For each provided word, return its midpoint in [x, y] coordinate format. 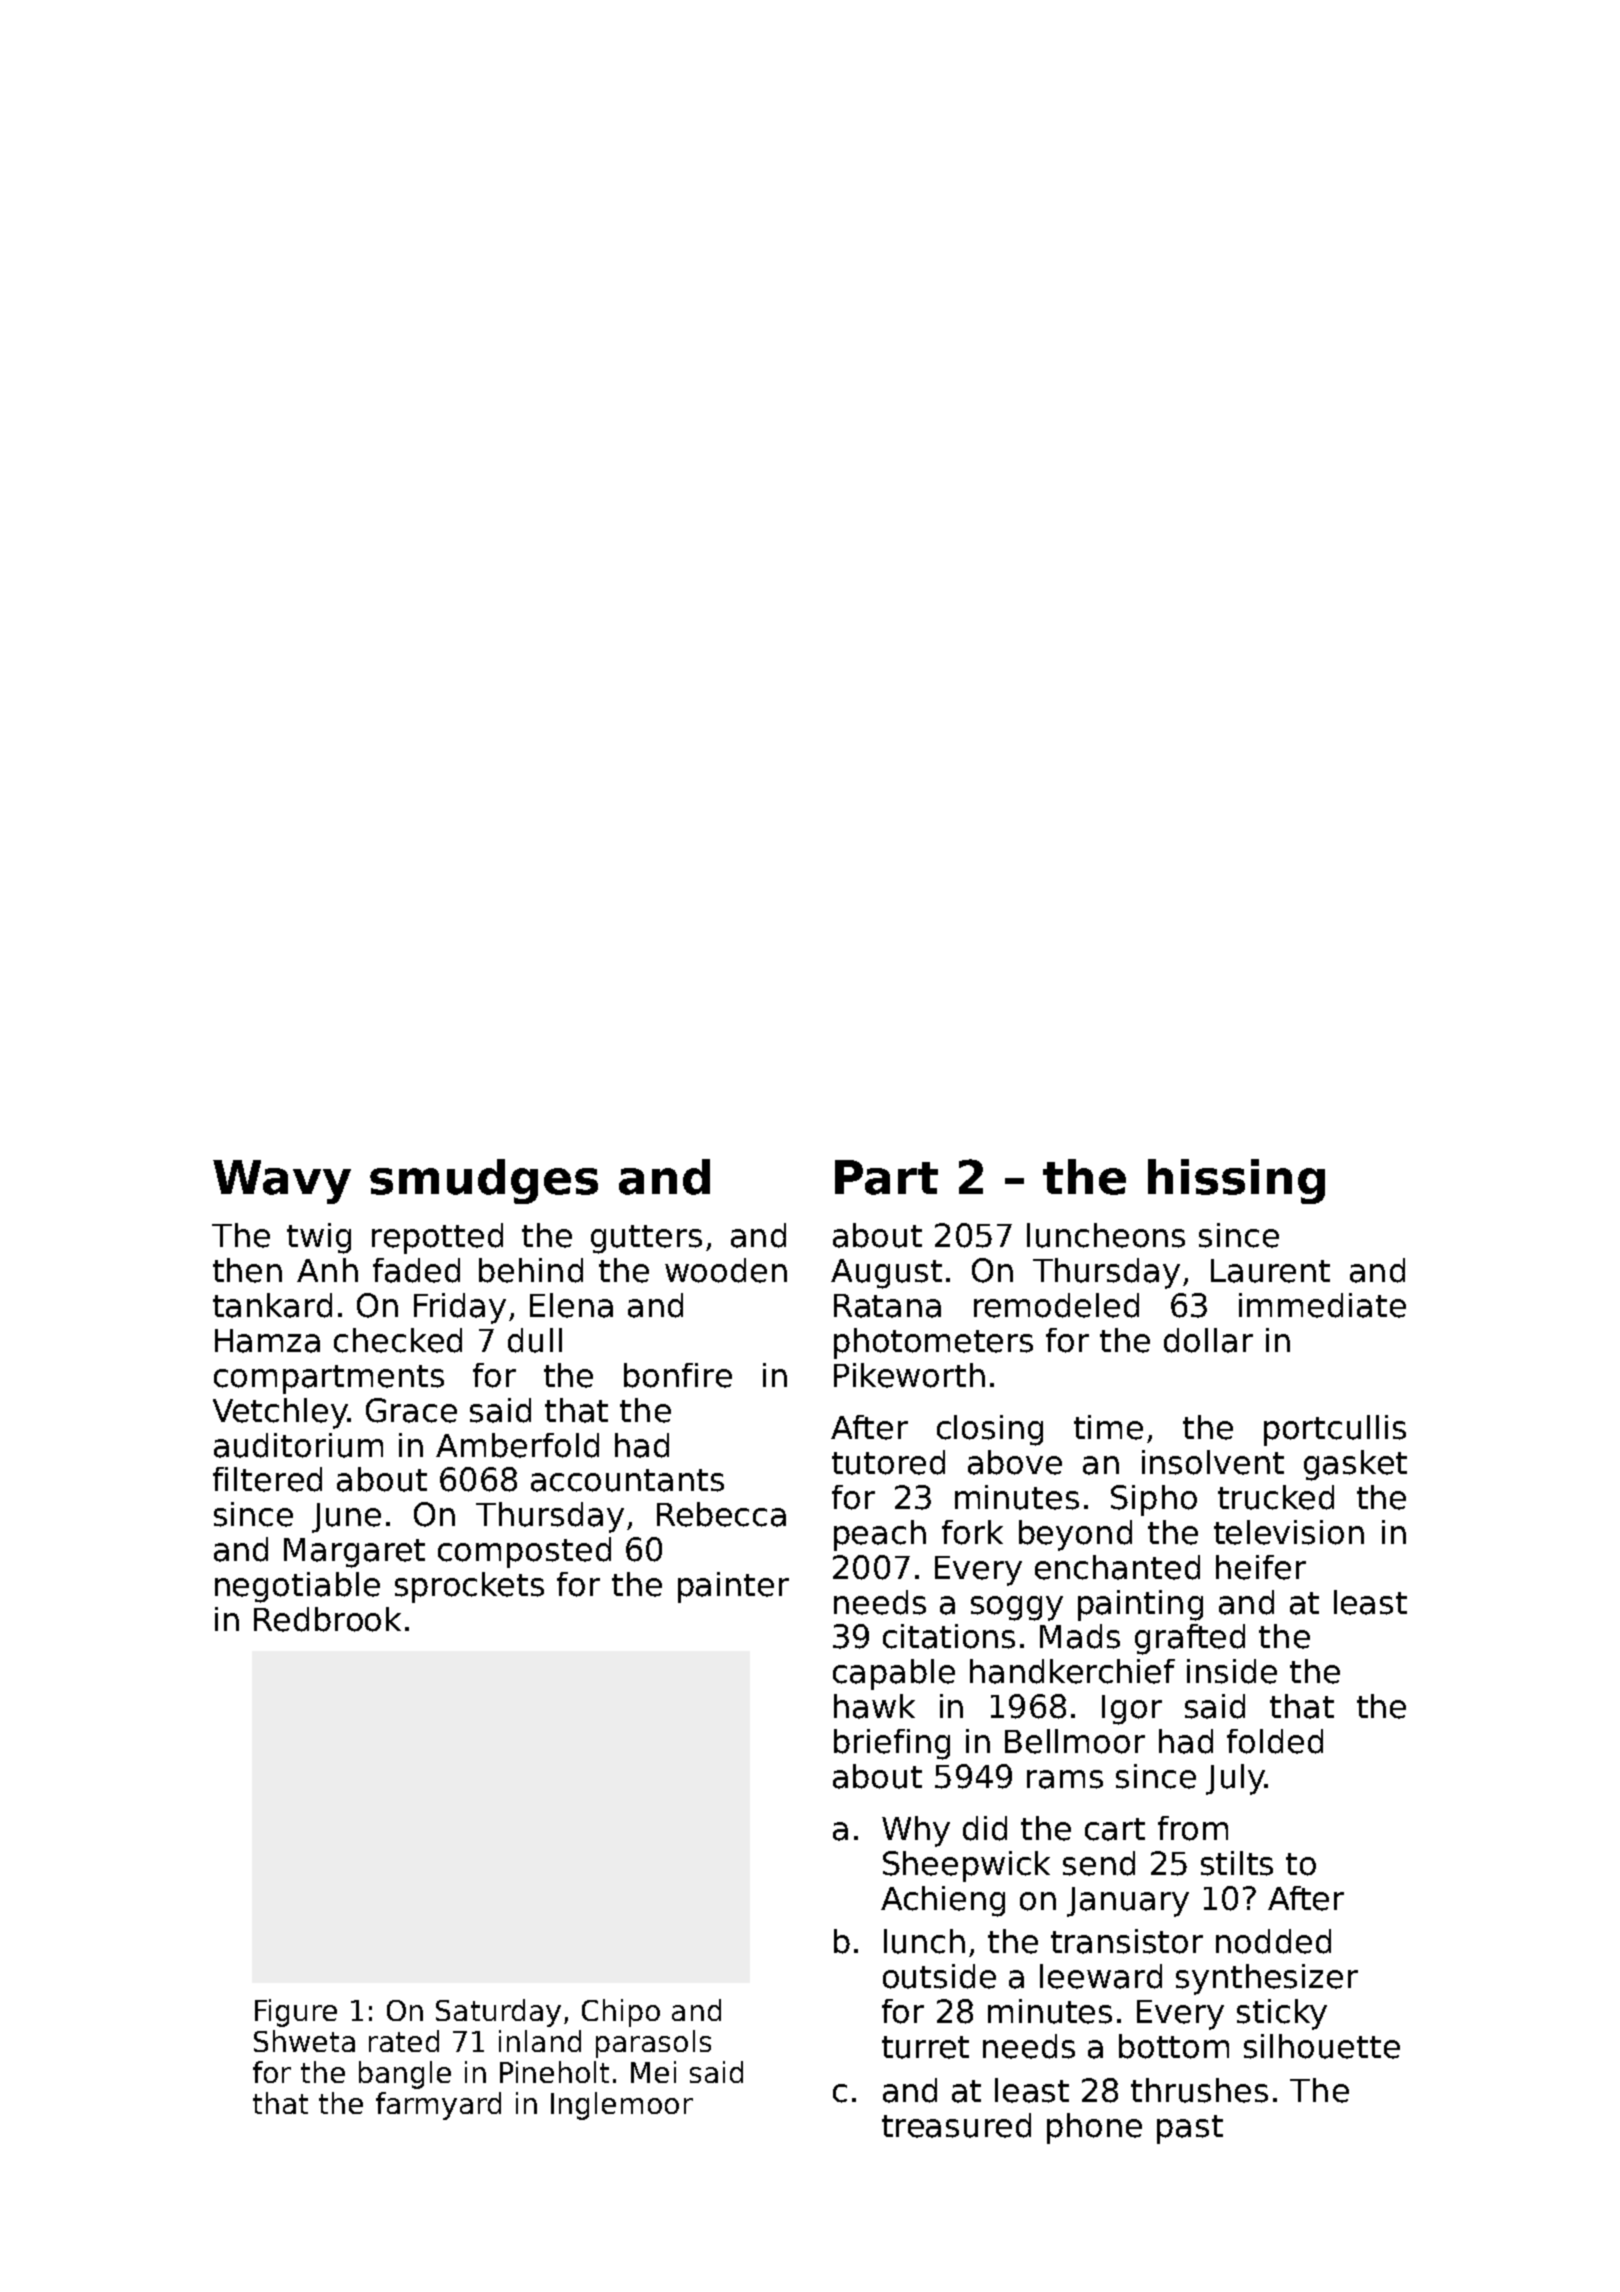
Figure [296, 2013]
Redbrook [327, 1619]
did [985, 1828]
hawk [874, 1706]
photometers [933, 1343]
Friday [460, 1308]
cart [1115, 1829]
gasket [1355, 1465]
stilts [1237, 1863]
